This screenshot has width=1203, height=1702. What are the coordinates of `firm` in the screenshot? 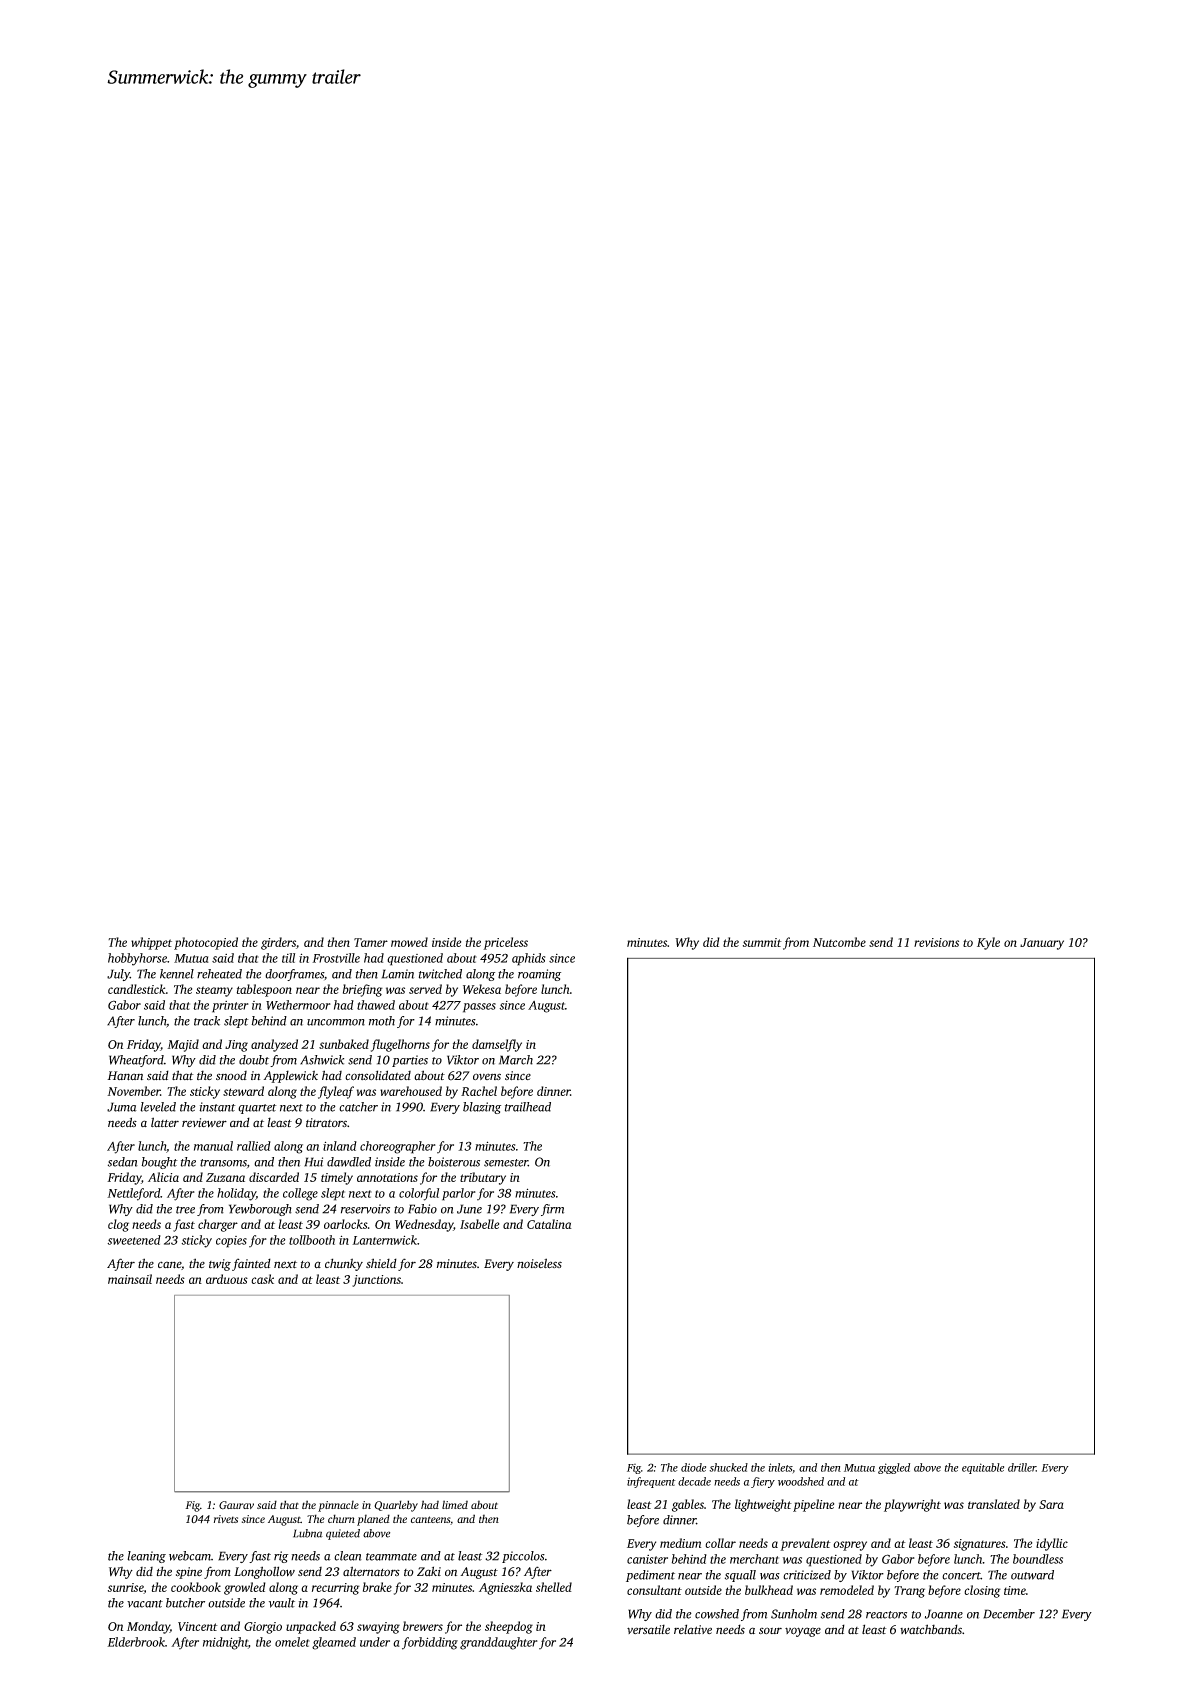 It's located at (552, 1210).
